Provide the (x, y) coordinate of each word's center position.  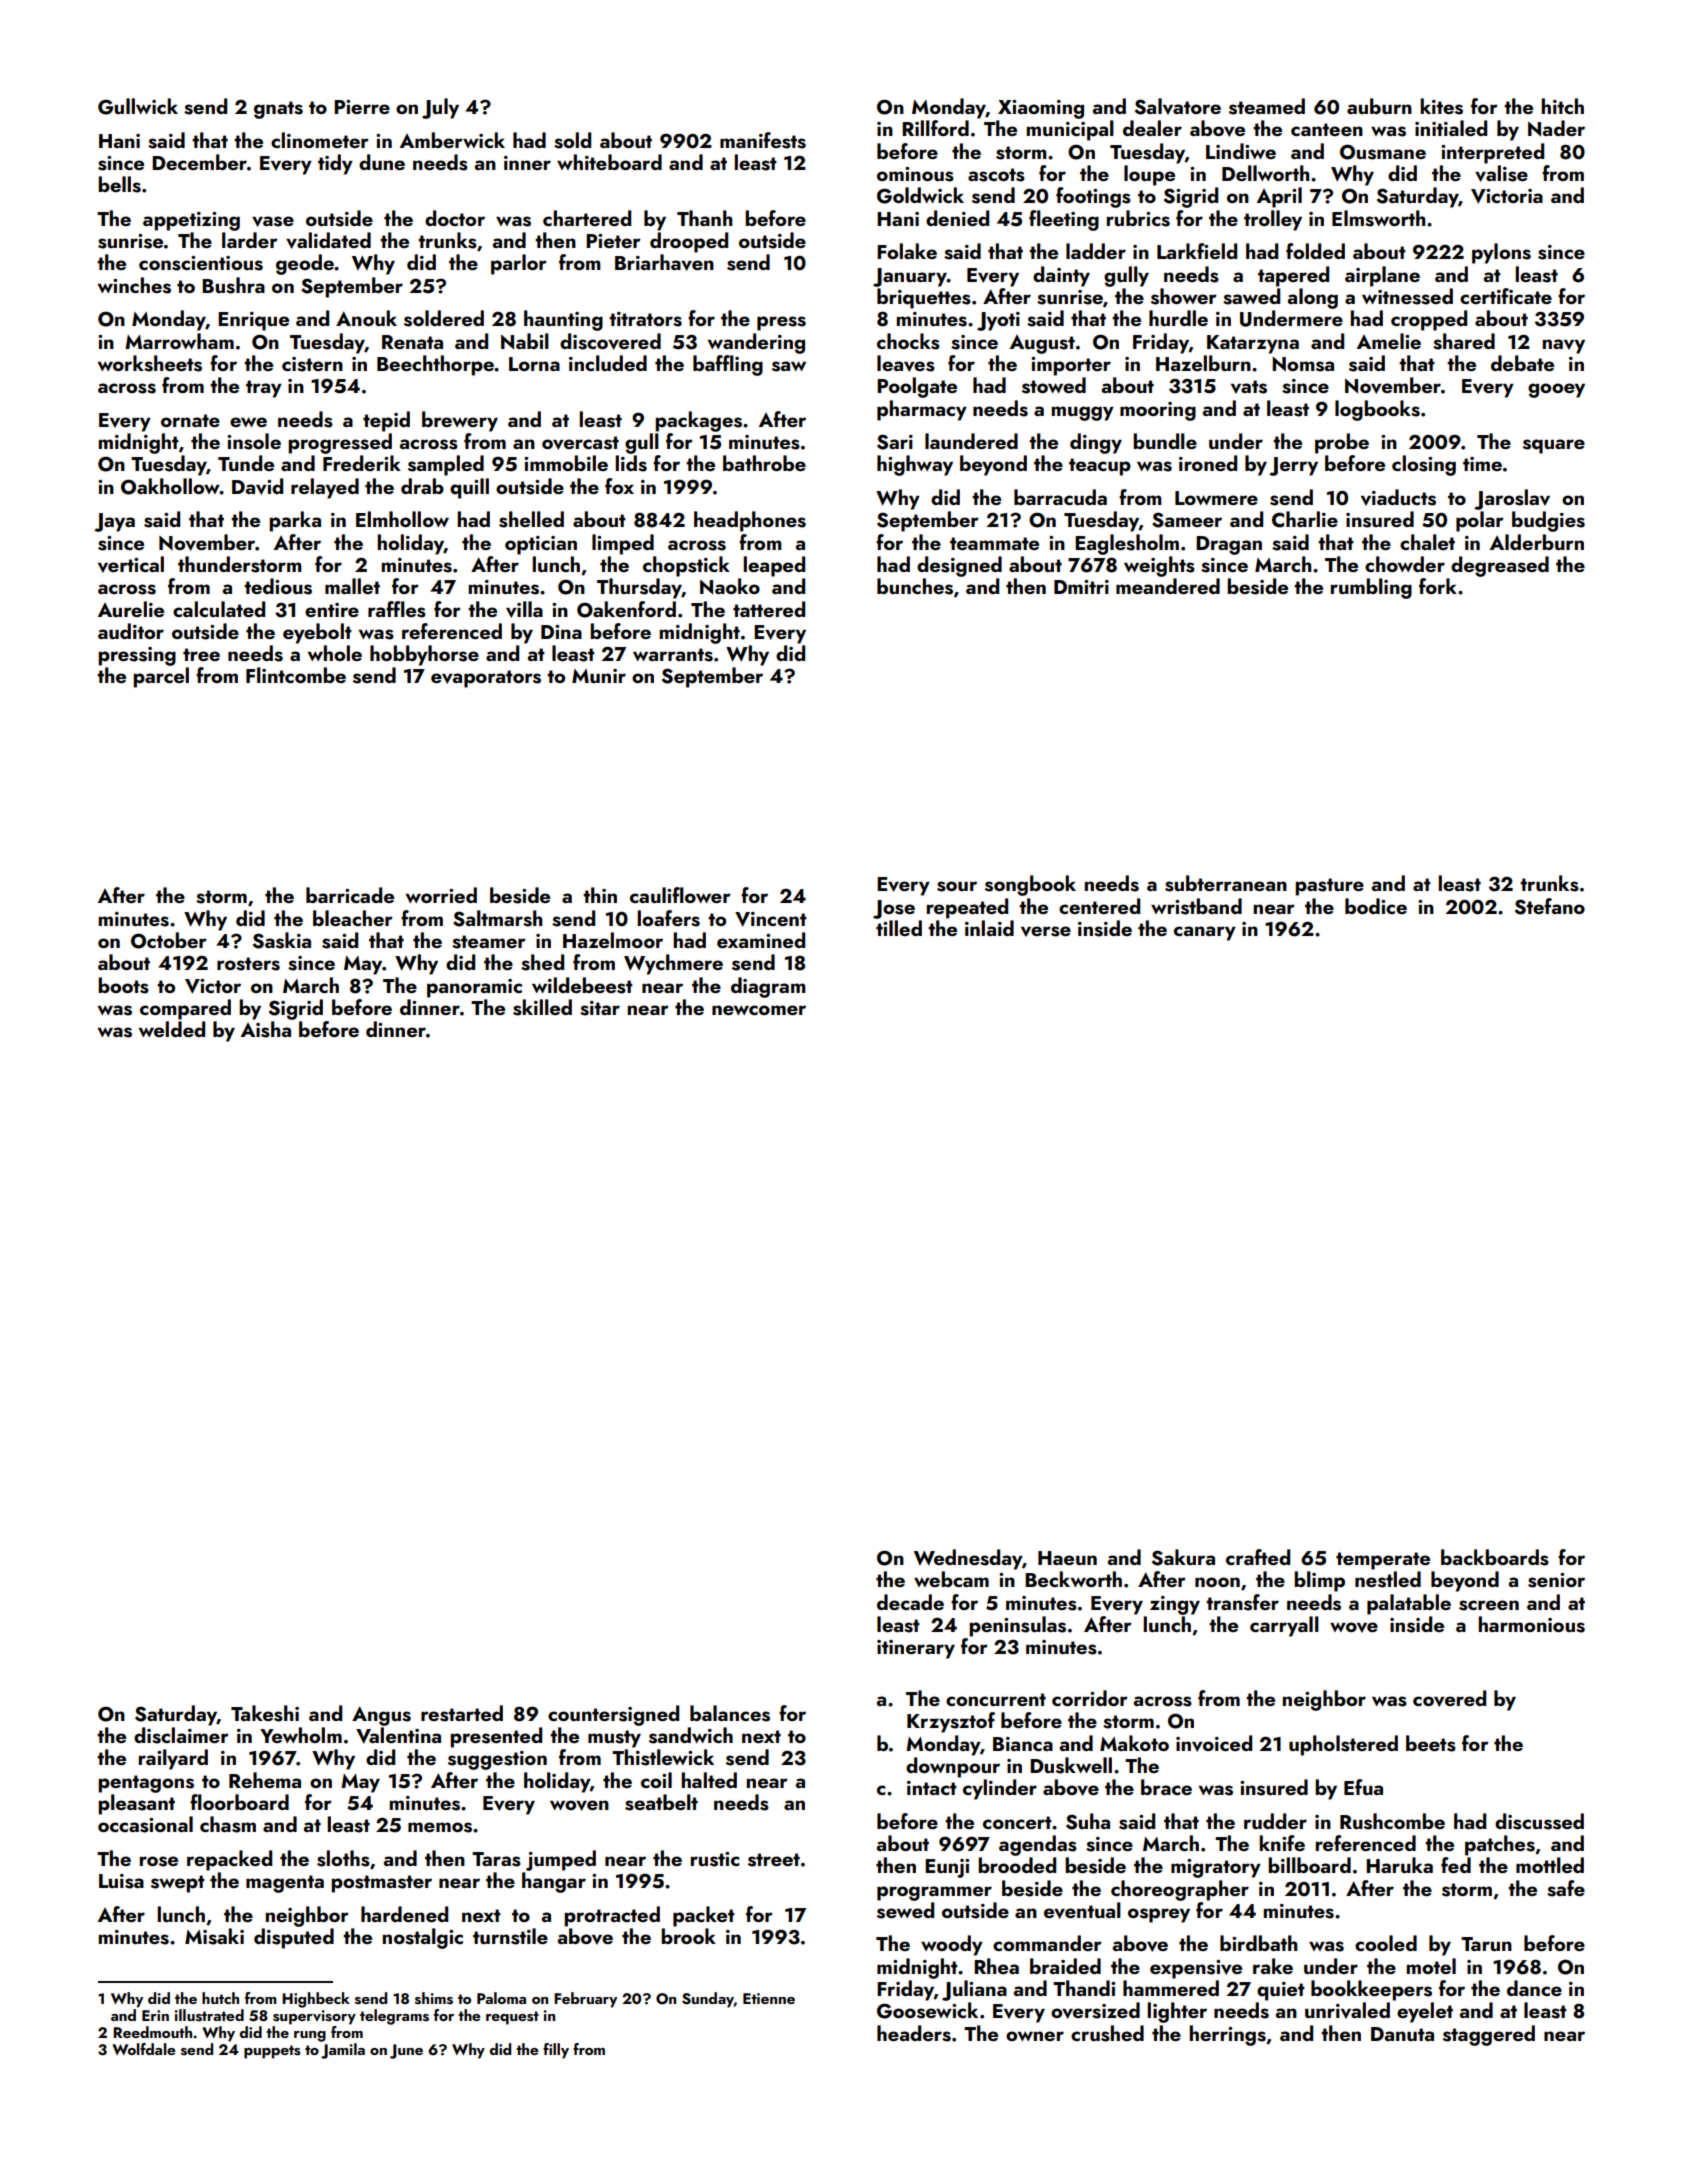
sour (957, 886)
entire (332, 610)
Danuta (1402, 2034)
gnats (278, 110)
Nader (1556, 128)
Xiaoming (1041, 109)
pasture (1329, 887)
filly (556, 2051)
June (406, 2051)
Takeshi (265, 1713)
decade (910, 1602)
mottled (1550, 1865)
